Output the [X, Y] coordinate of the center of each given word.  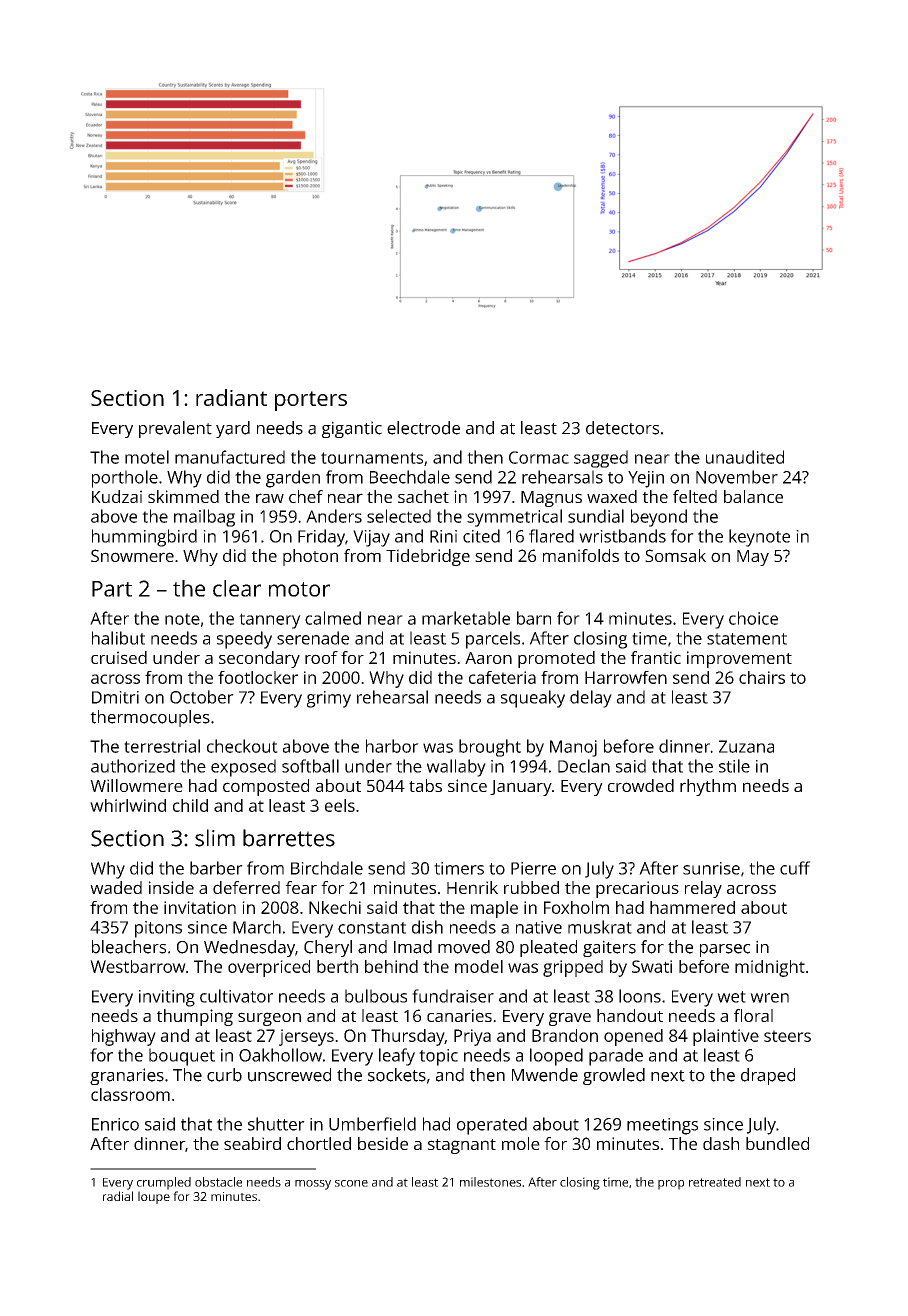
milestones [490, 1182]
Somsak [675, 555]
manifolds [581, 555]
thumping [195, 1017]
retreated [715, 1182]
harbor [392, 746]
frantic [656, 657]
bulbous [376, 996]
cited [481, 536]
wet [731, 997]
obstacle [218, 1182]
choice [753, 618]
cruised [119, 657]
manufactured [230, 457]
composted [266, 787]
